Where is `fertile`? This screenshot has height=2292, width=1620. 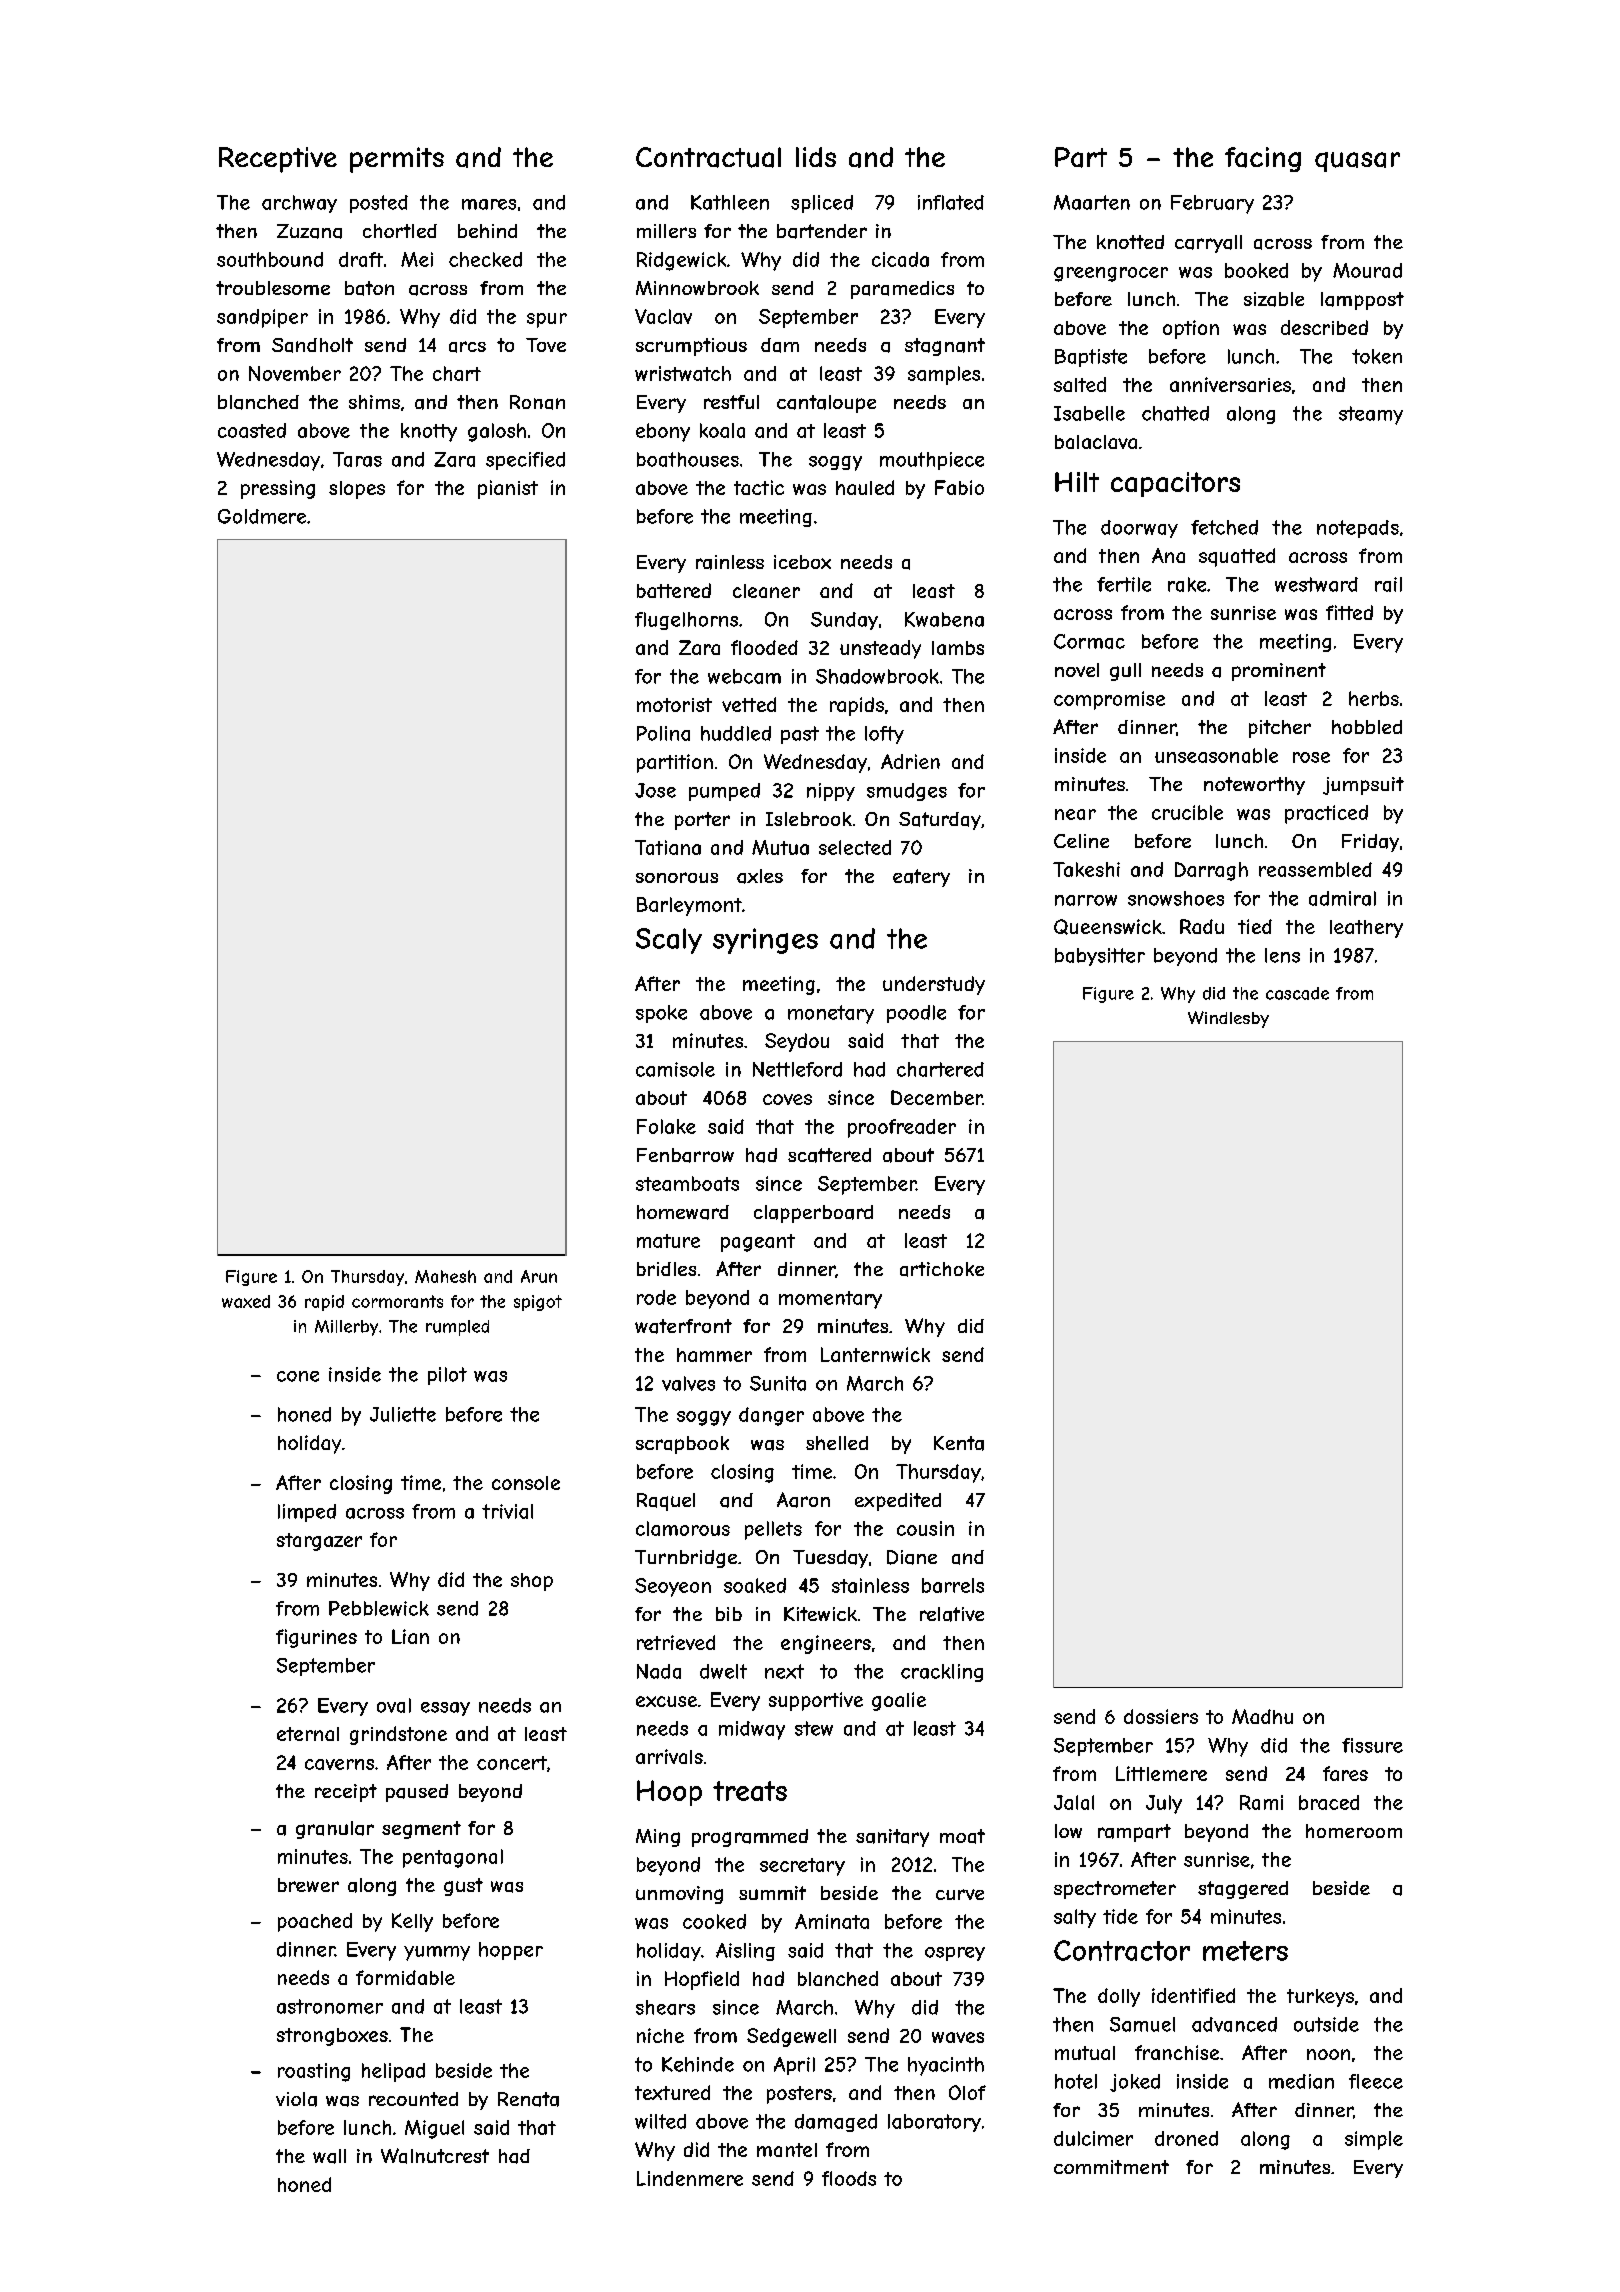 fertile is located at coordinates (1124, 584).
